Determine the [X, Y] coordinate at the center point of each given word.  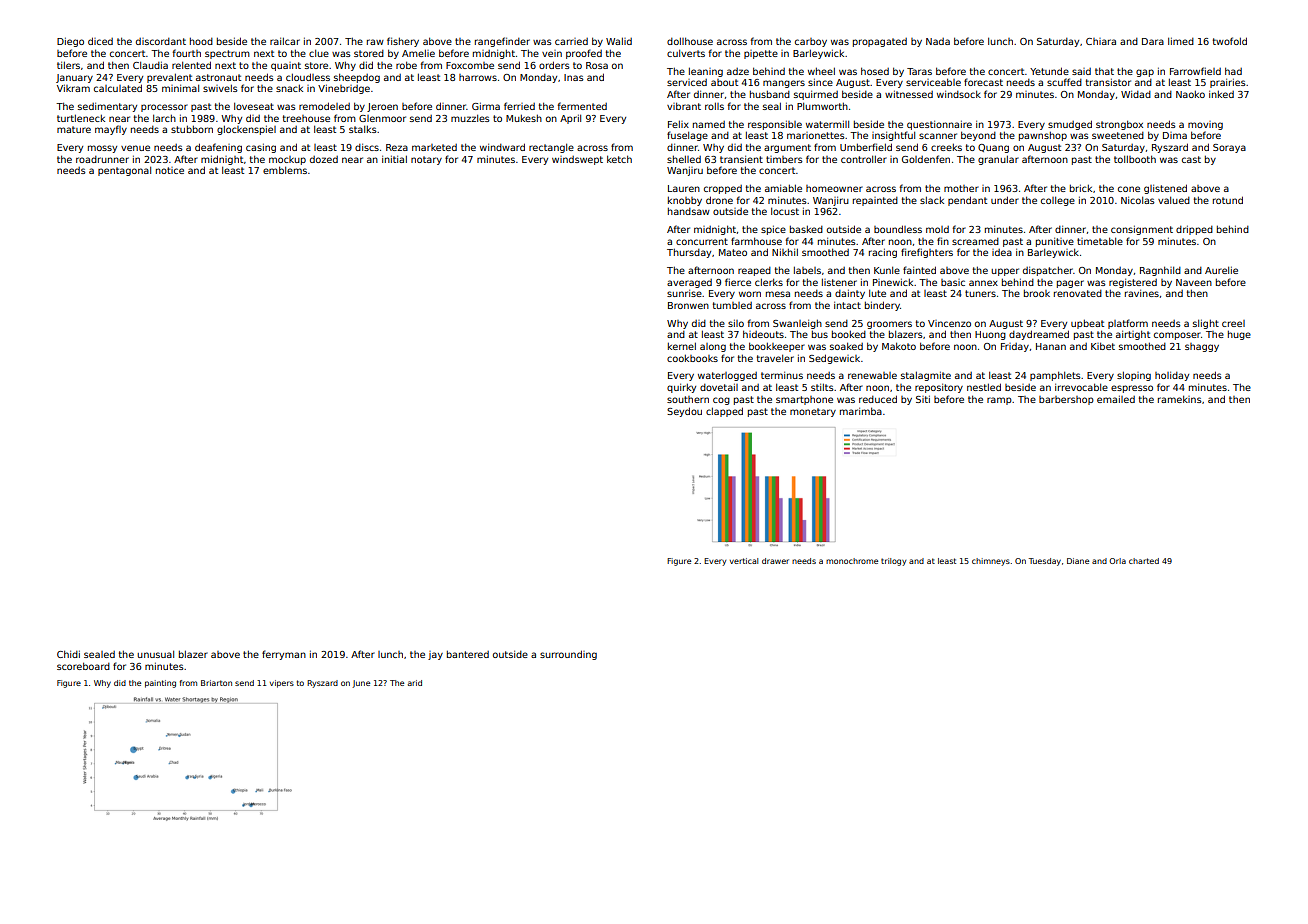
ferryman [284, 655]
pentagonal [124, 171]
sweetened [1118, 135]
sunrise [684, 293]
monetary [813, 412]
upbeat [1087, 324]
